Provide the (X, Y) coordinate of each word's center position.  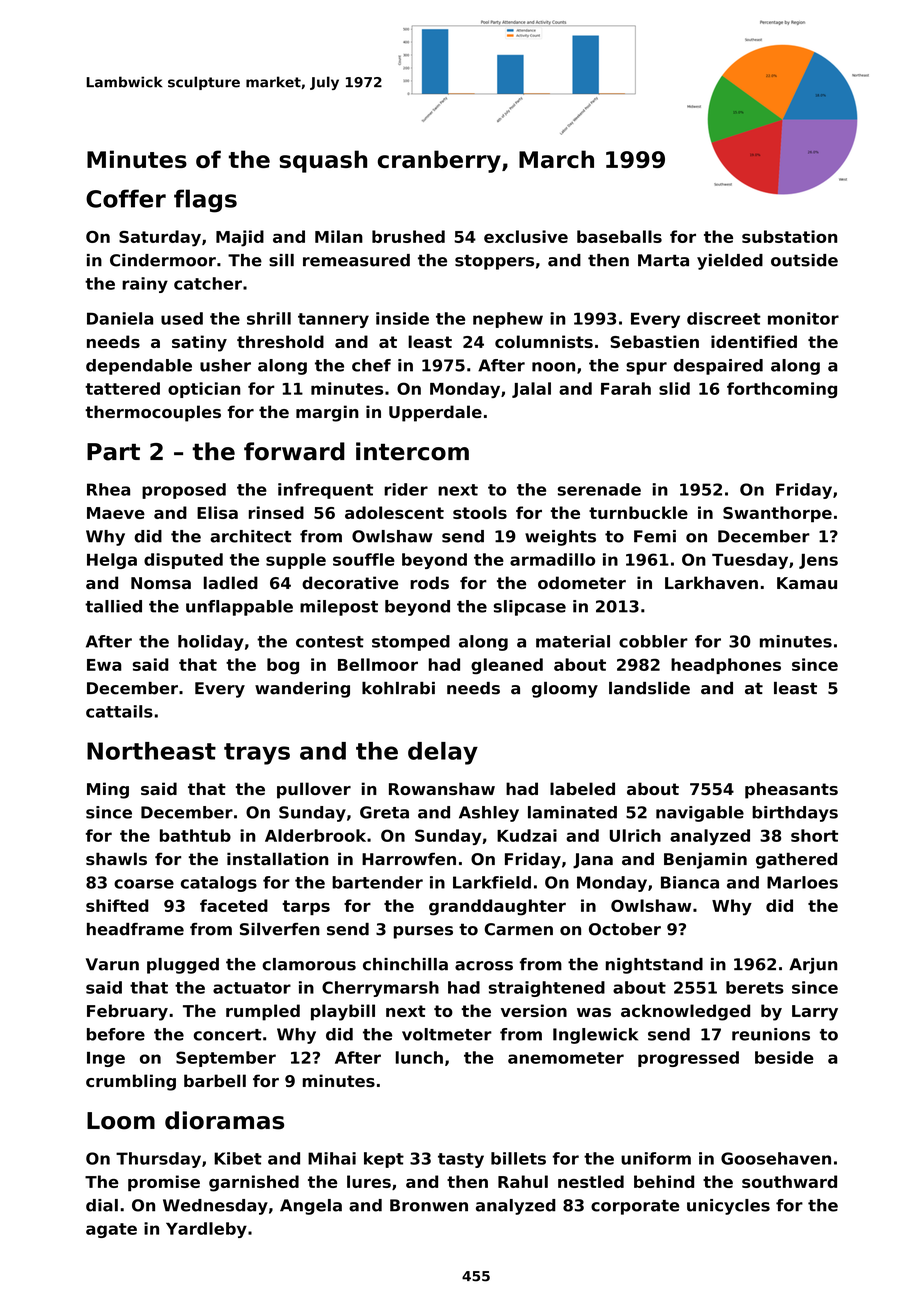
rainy (145, 285)
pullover (314, 790)
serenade (599, 489)
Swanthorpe (777, 514)
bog (283, 666)
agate (111, 1230)
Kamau (807, 583)
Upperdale (435, 413)
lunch (419, 1057)
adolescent (394, 512)
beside (784, 1057)
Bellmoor (378, 664)
